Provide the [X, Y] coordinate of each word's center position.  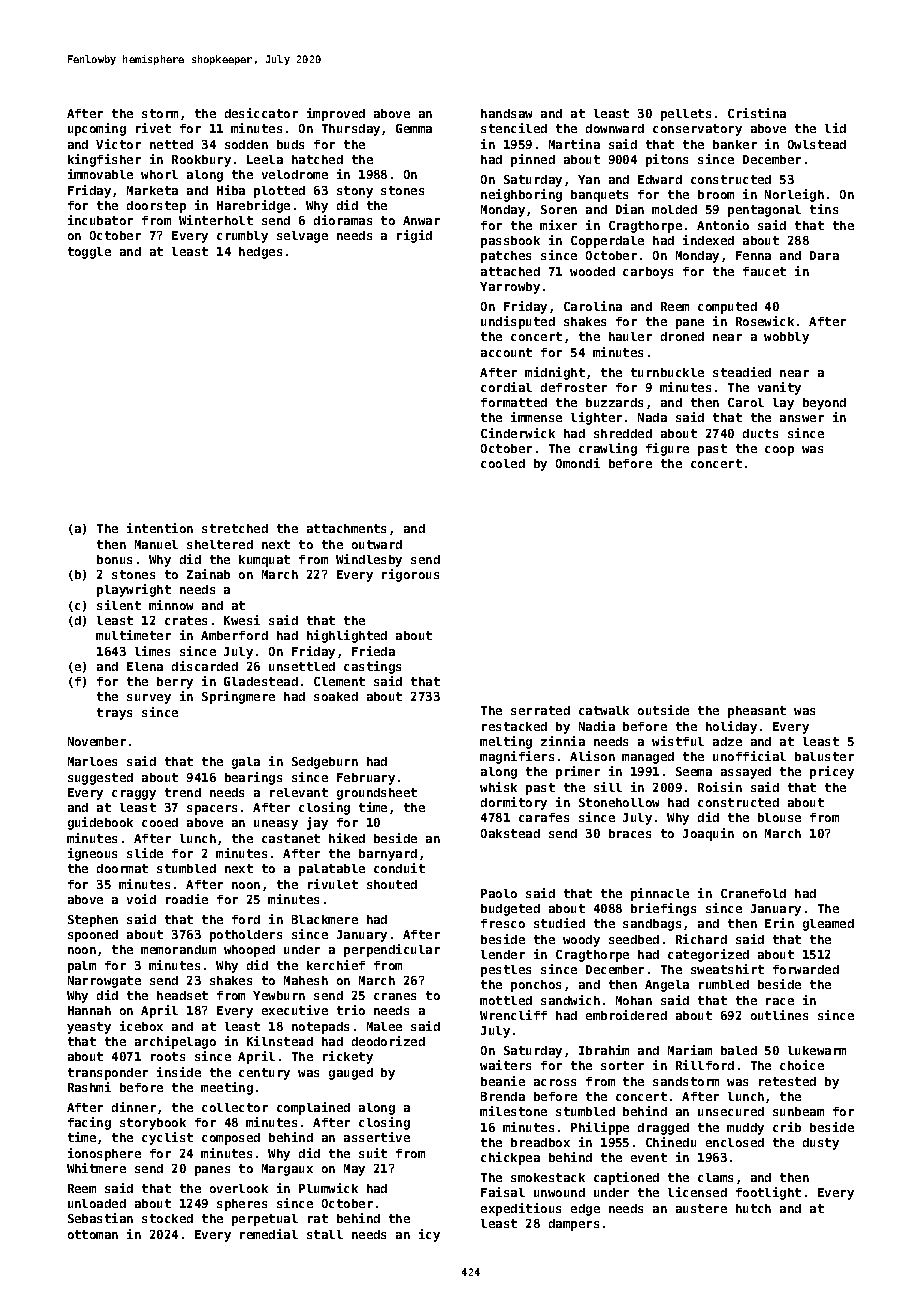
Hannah [89, 1010]
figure [667, 449]
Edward [660, 179]
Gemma [414, 128]
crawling [608, 449]
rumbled [724, 984]
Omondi [578, 463]
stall [325, 1234]
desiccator [261, 113]
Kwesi [242, 620]
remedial [269, 1234]
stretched [235, 528]
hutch [753, 1208]
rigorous [410, 575]
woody [581, 941]
